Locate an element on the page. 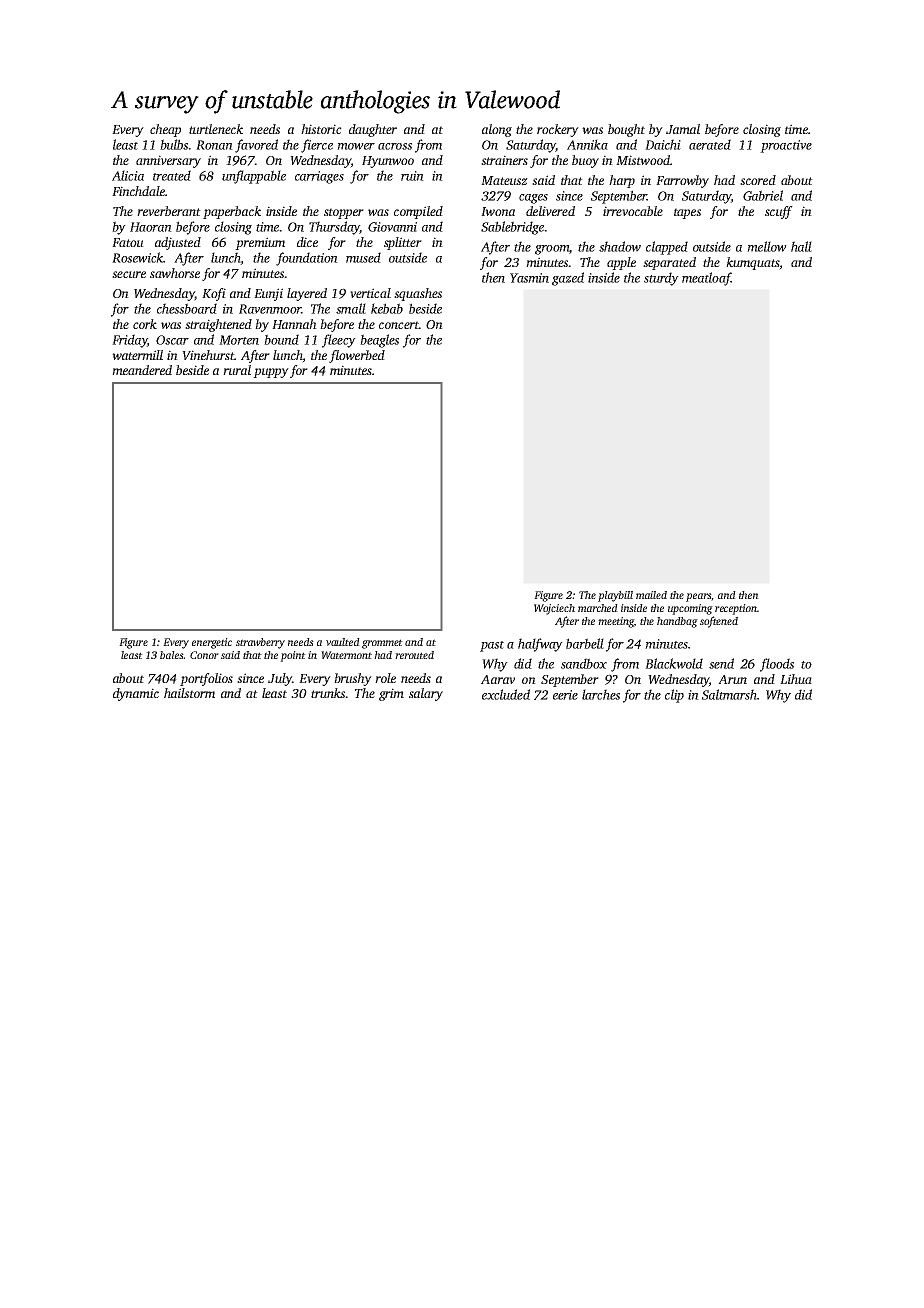  hailstorm is located at coordinates (189, 693).
